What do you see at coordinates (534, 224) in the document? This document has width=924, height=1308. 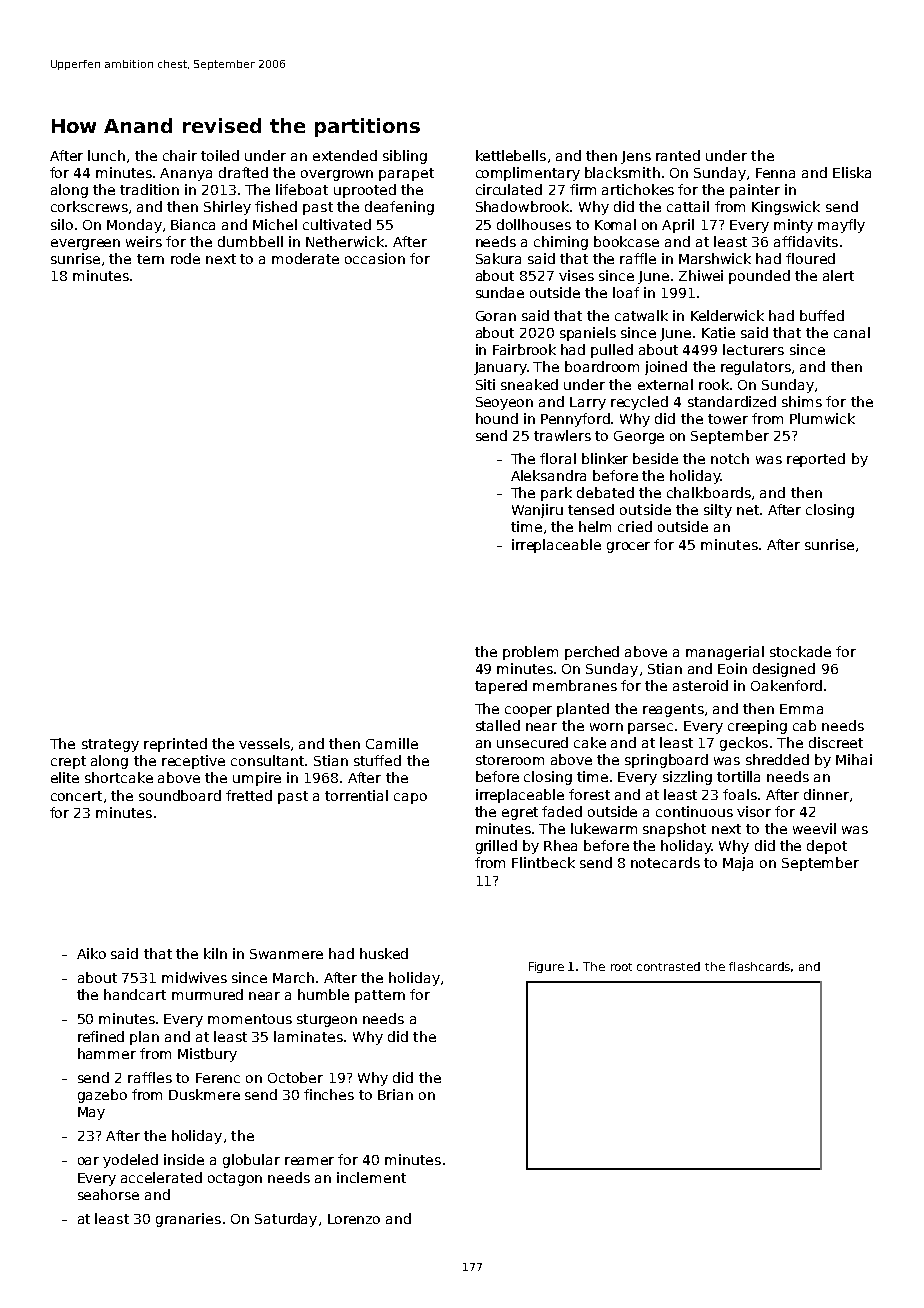 I see `dollhouses` at bounding box center [534, 224].
